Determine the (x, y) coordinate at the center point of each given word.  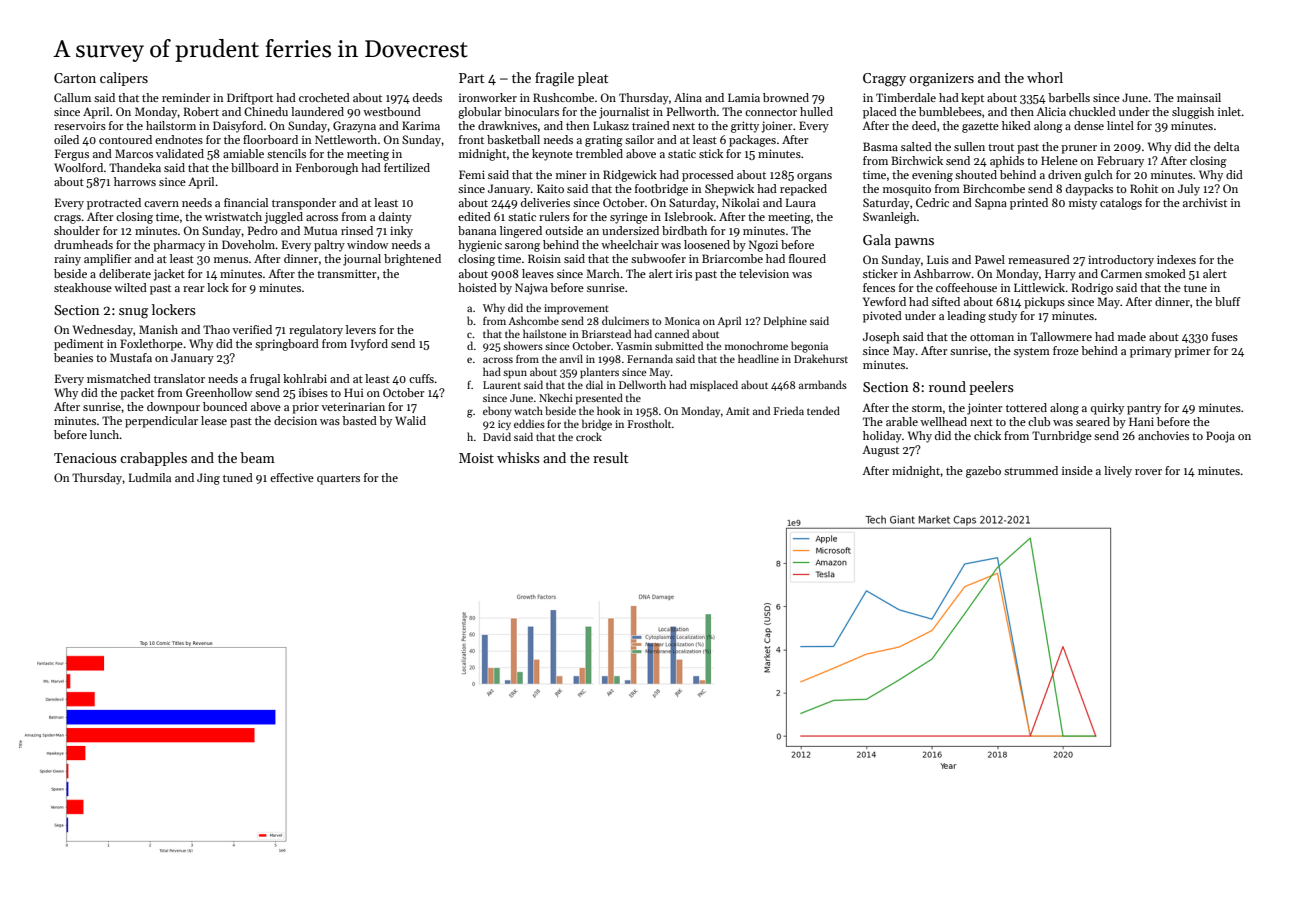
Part (471, 78)
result (610, 457)
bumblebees (950, 111)
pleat (593, 79)
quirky (1107, 409)
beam (257, 457)
